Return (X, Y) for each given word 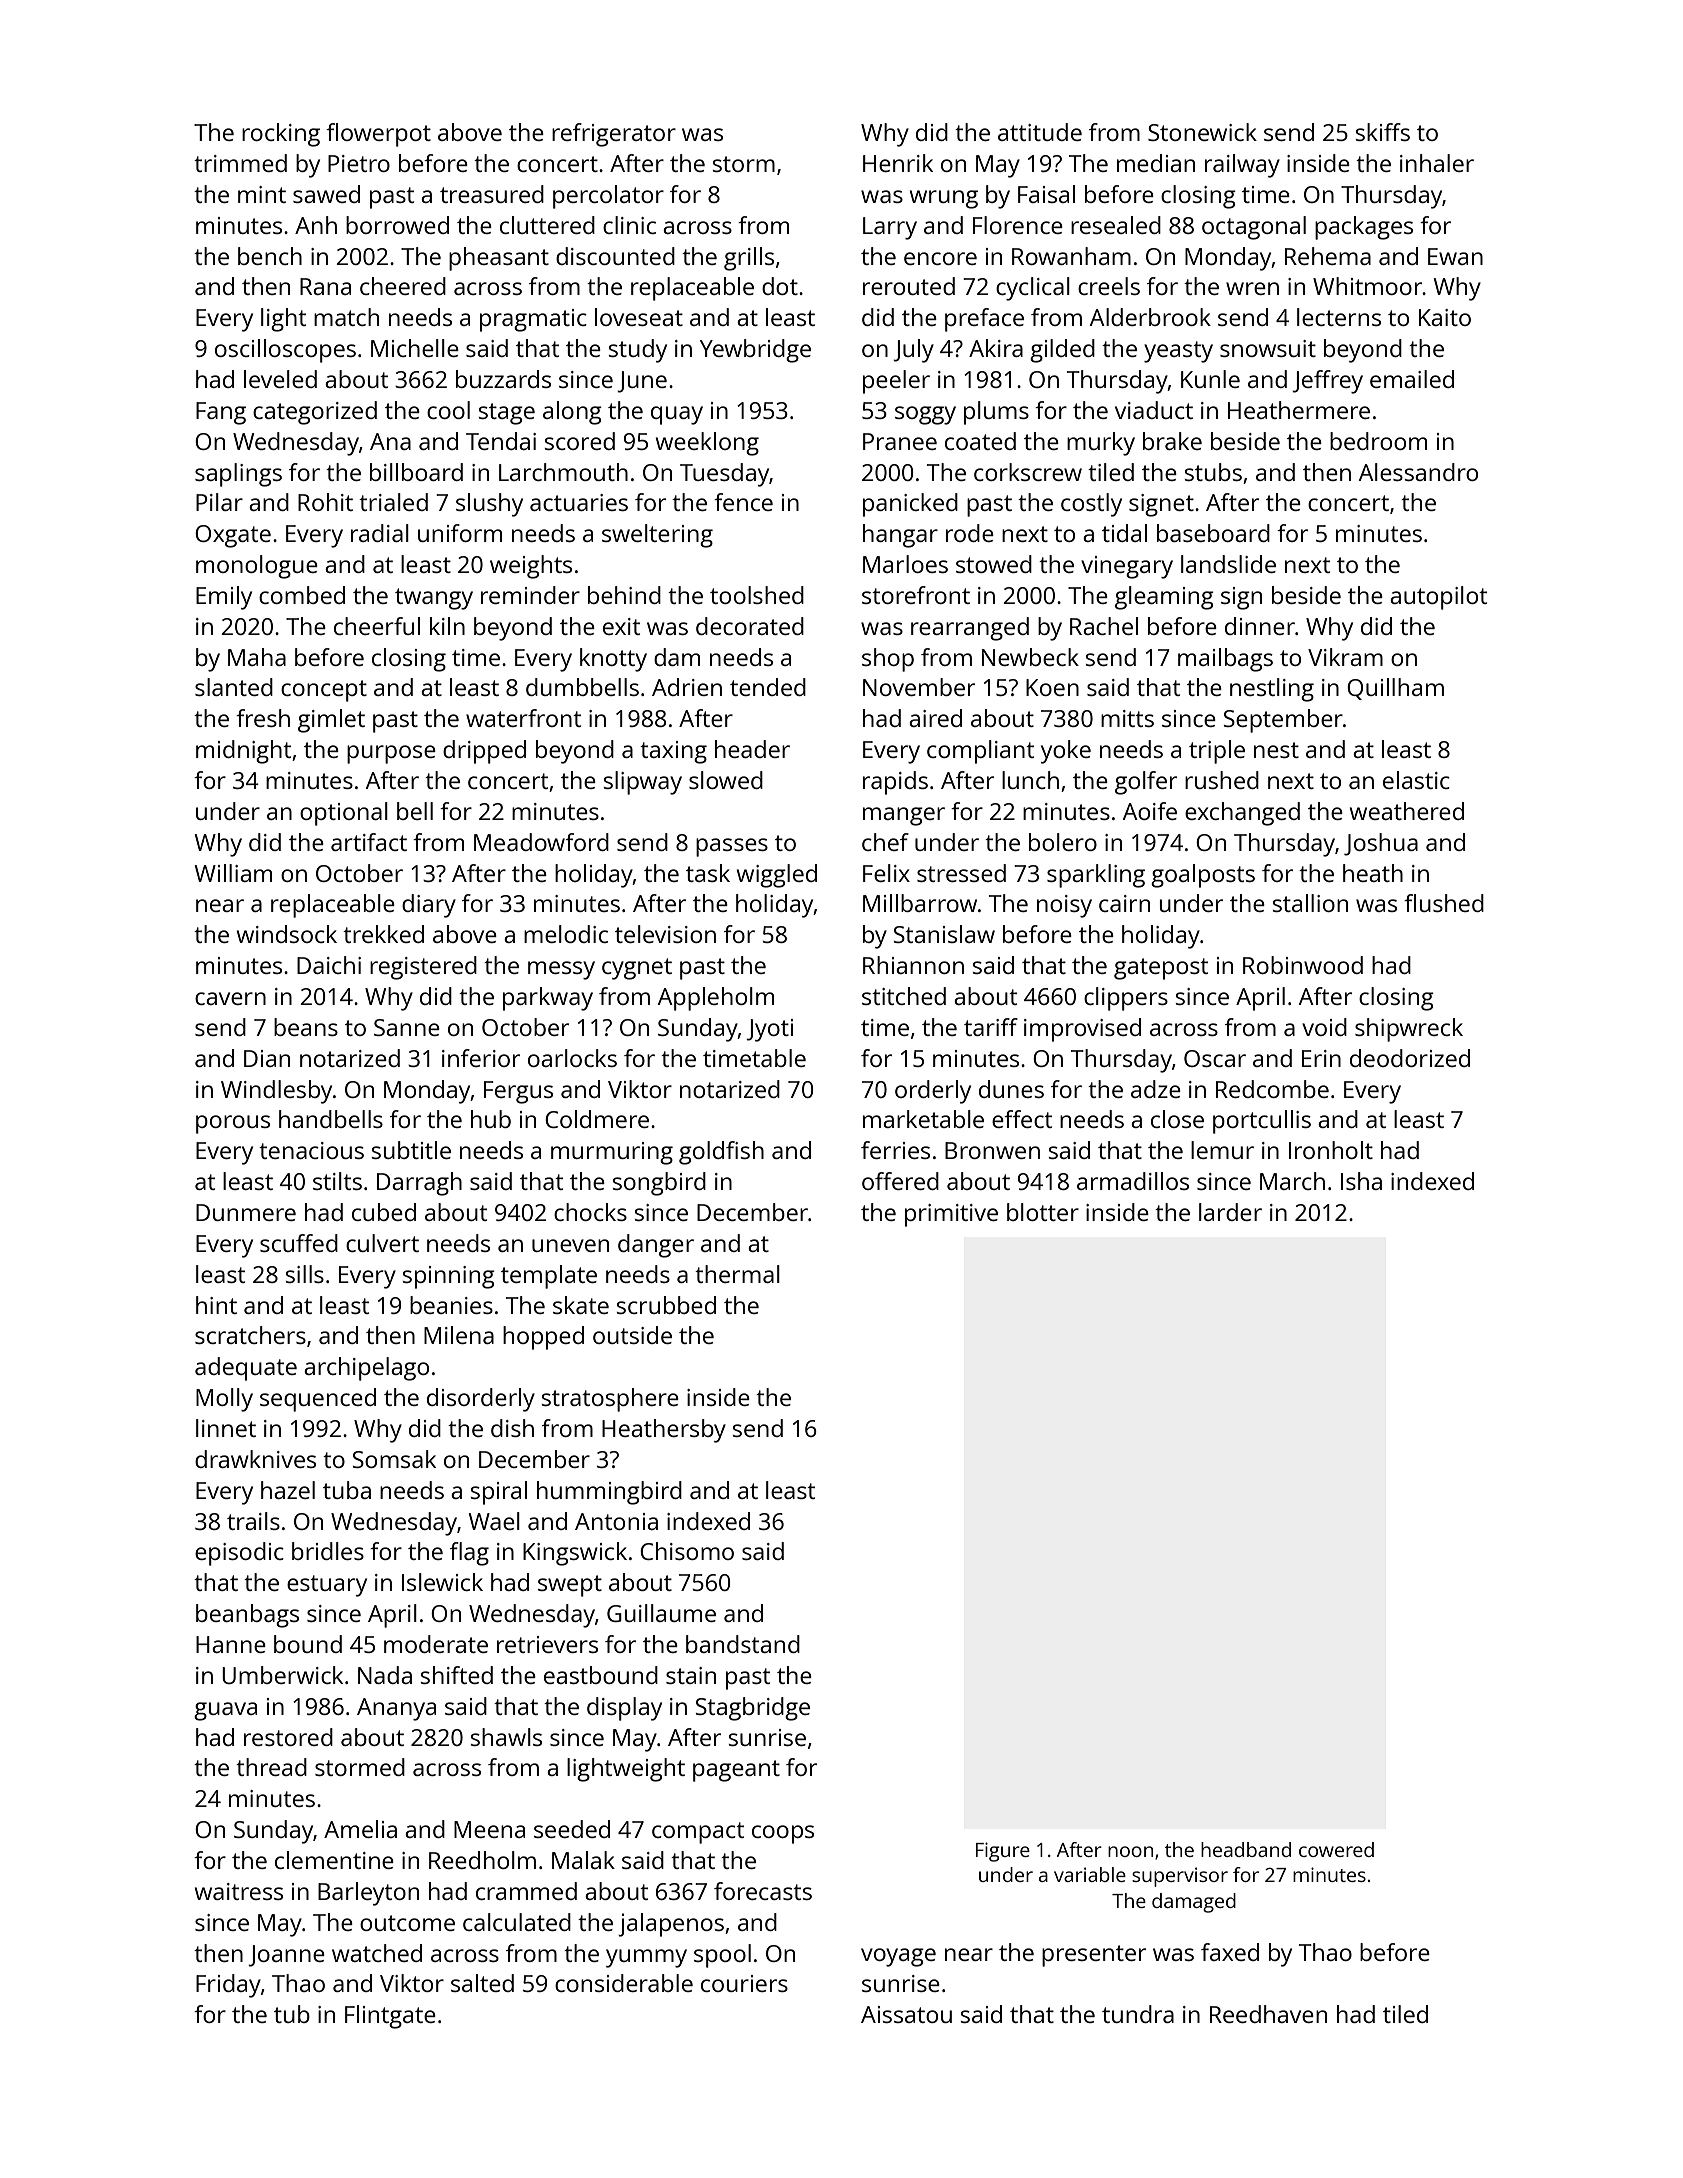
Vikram (1345, 657)
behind (624, 595)
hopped (543, 1338)
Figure (1003, 1852)
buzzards (503, 379)
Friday (228, 1986)
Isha (1361, 1181)
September (1283, 721)
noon (1130, 1851)
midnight (243, 752)
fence (743, 502)
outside (632, 1335)
